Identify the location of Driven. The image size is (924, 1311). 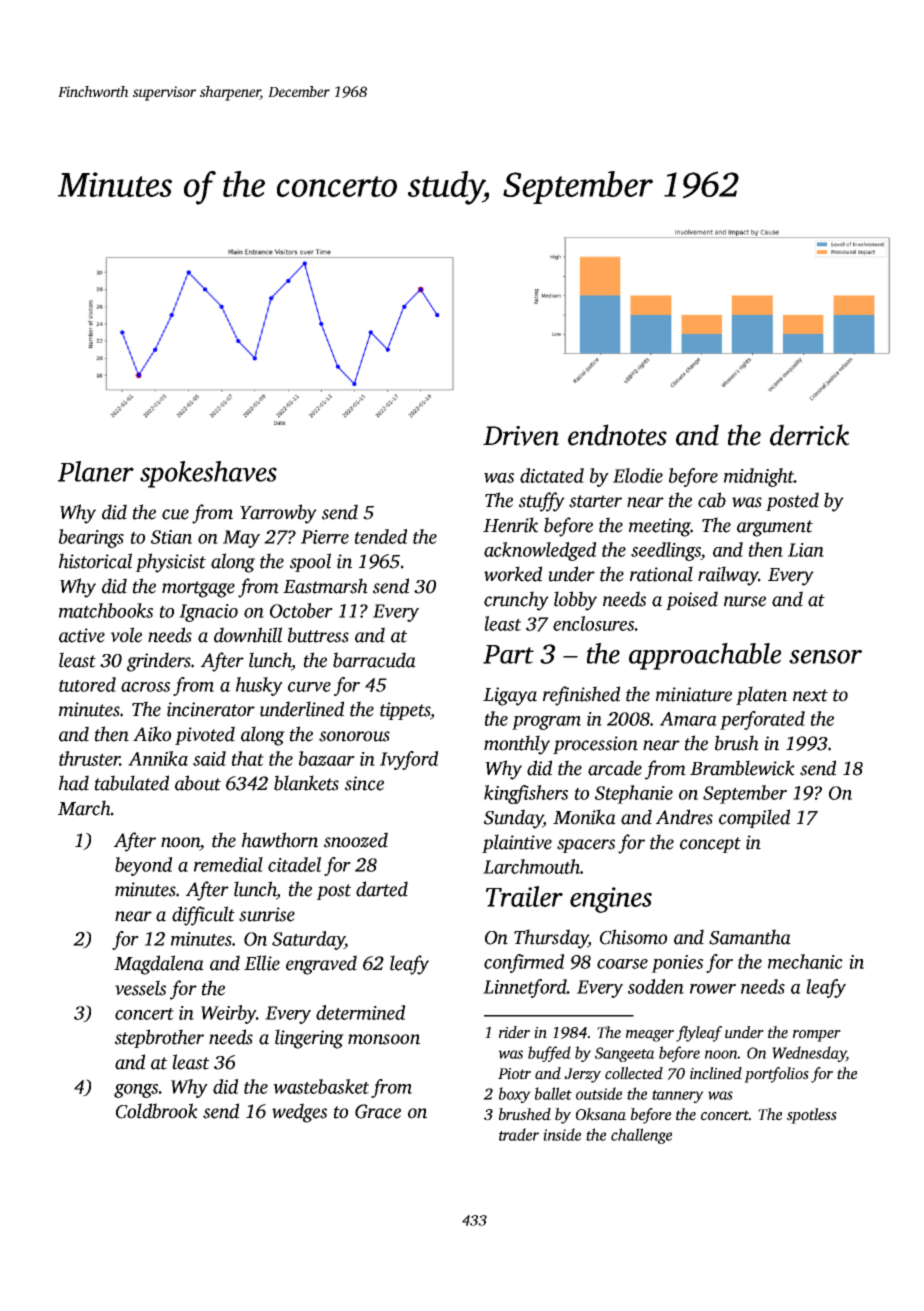
(521, 436).
